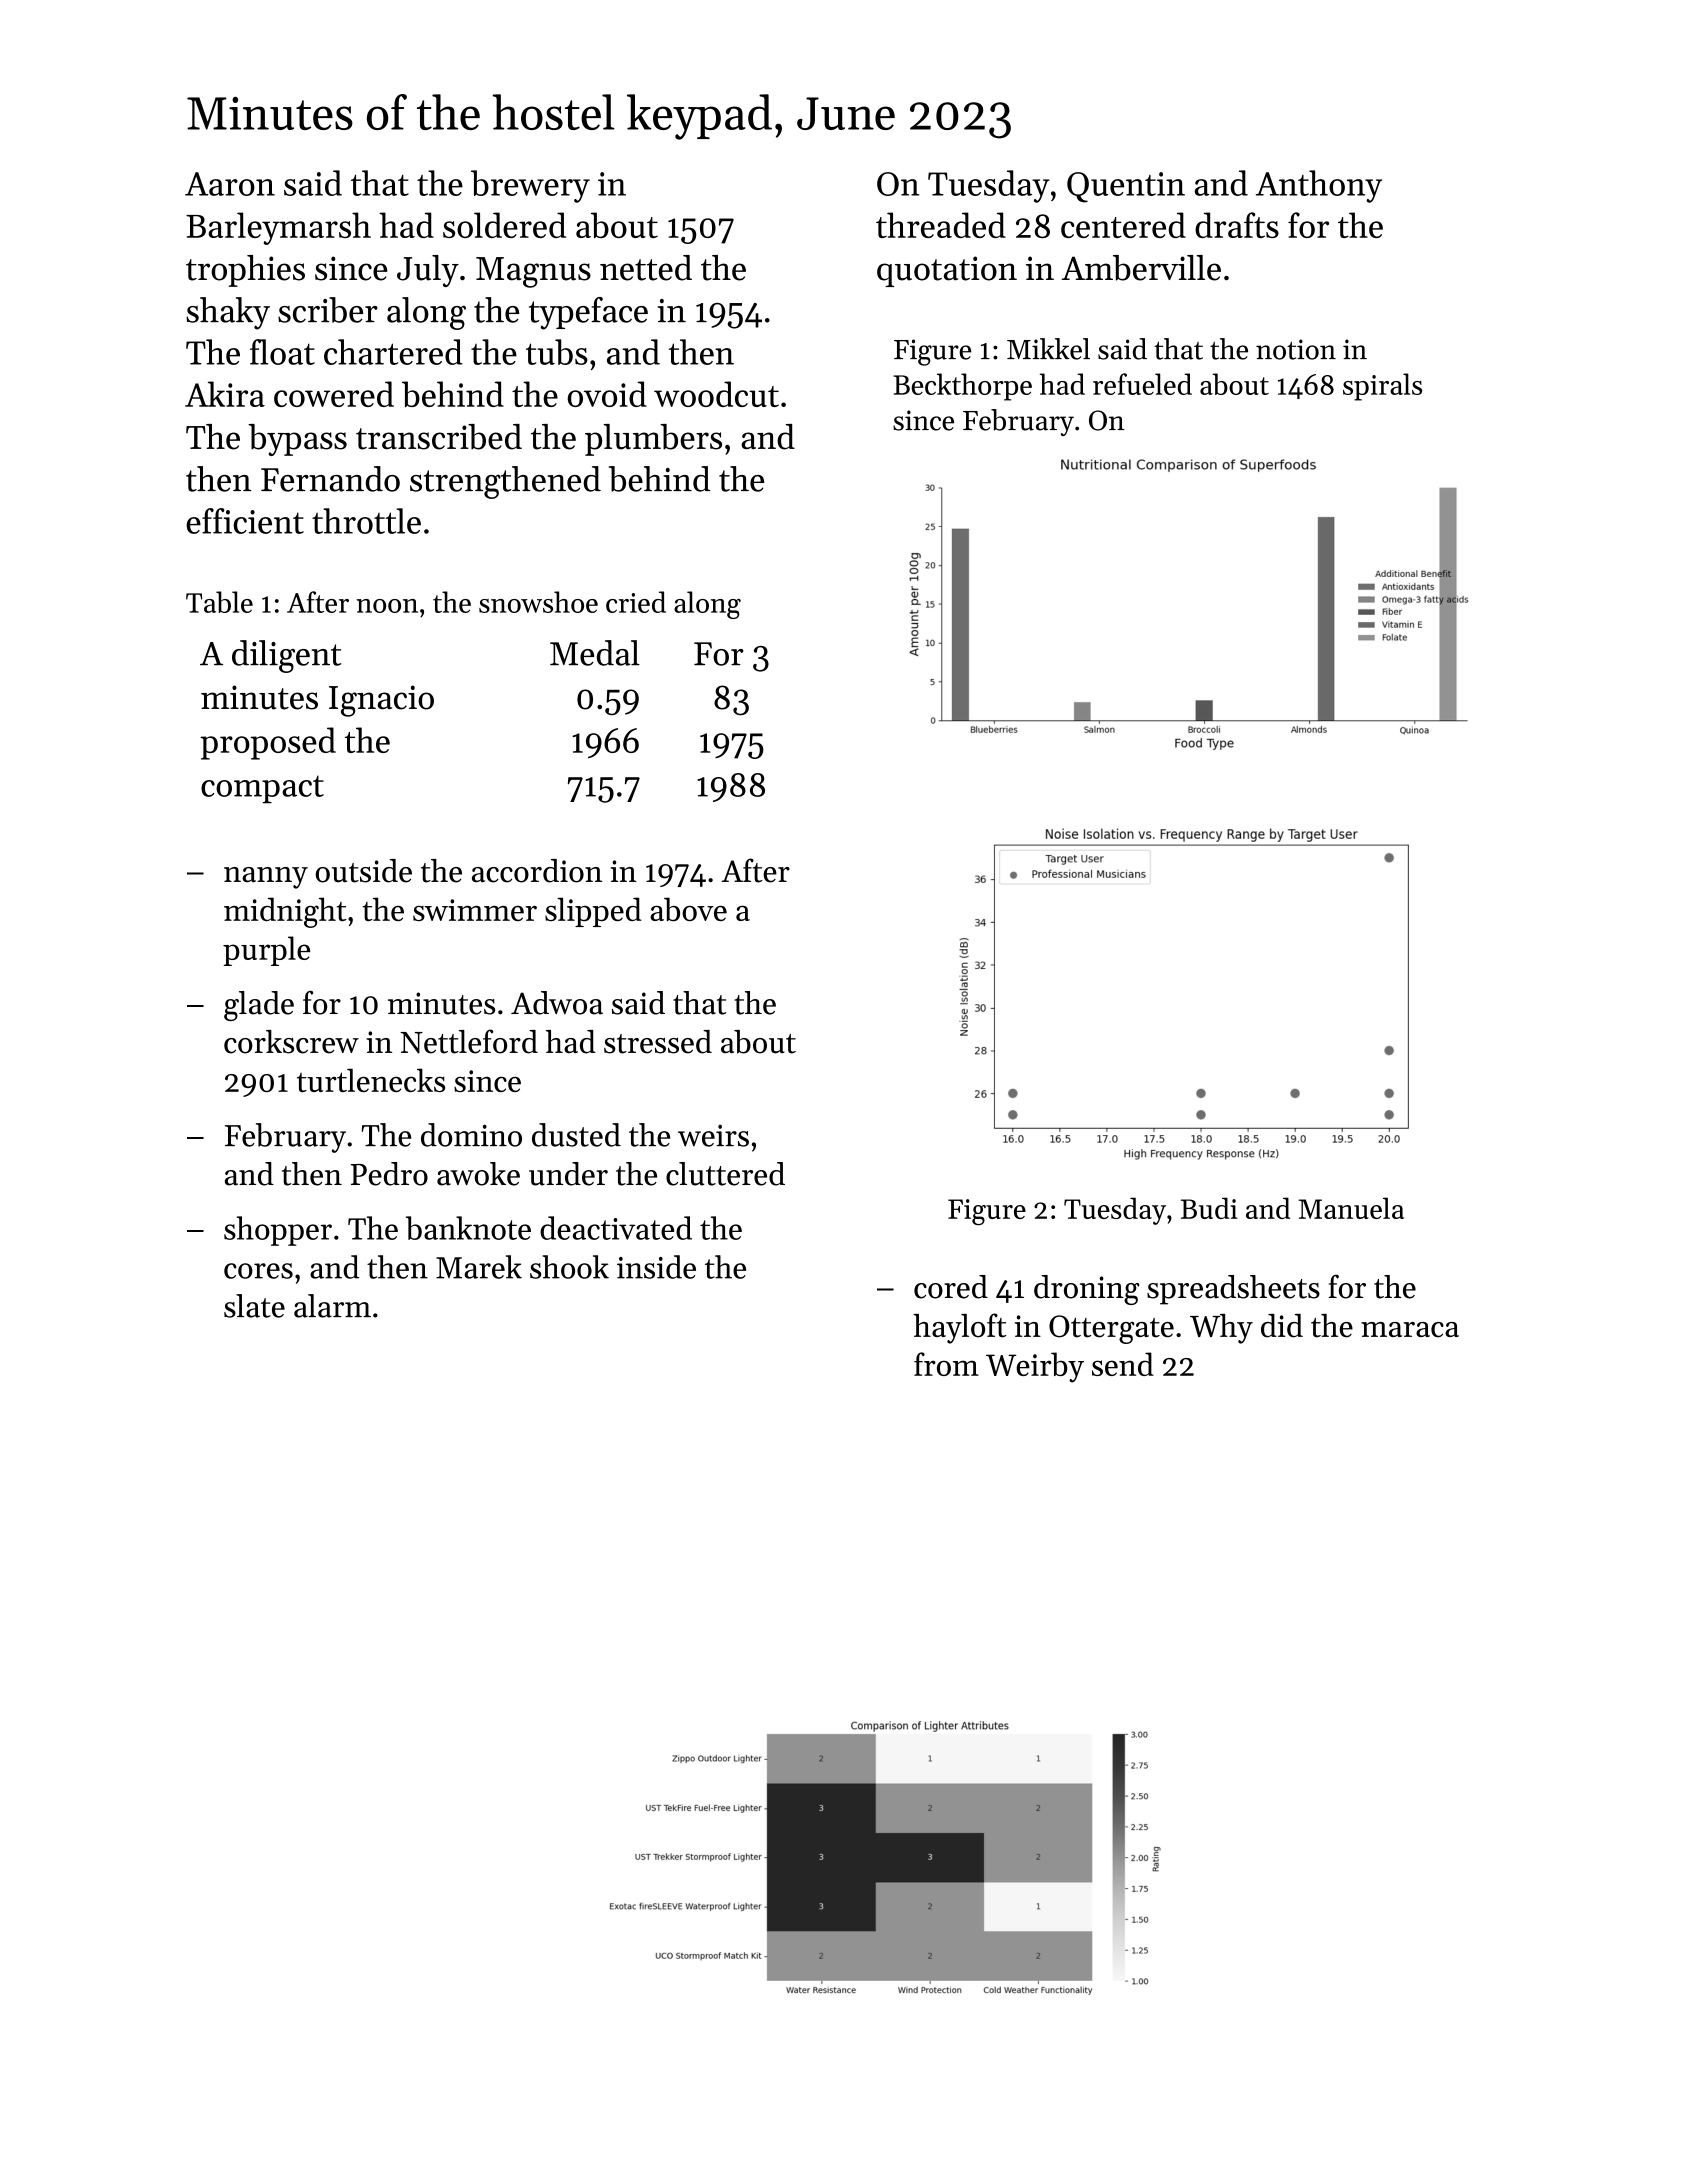  I want to click on domino, so click(471, 1135).
